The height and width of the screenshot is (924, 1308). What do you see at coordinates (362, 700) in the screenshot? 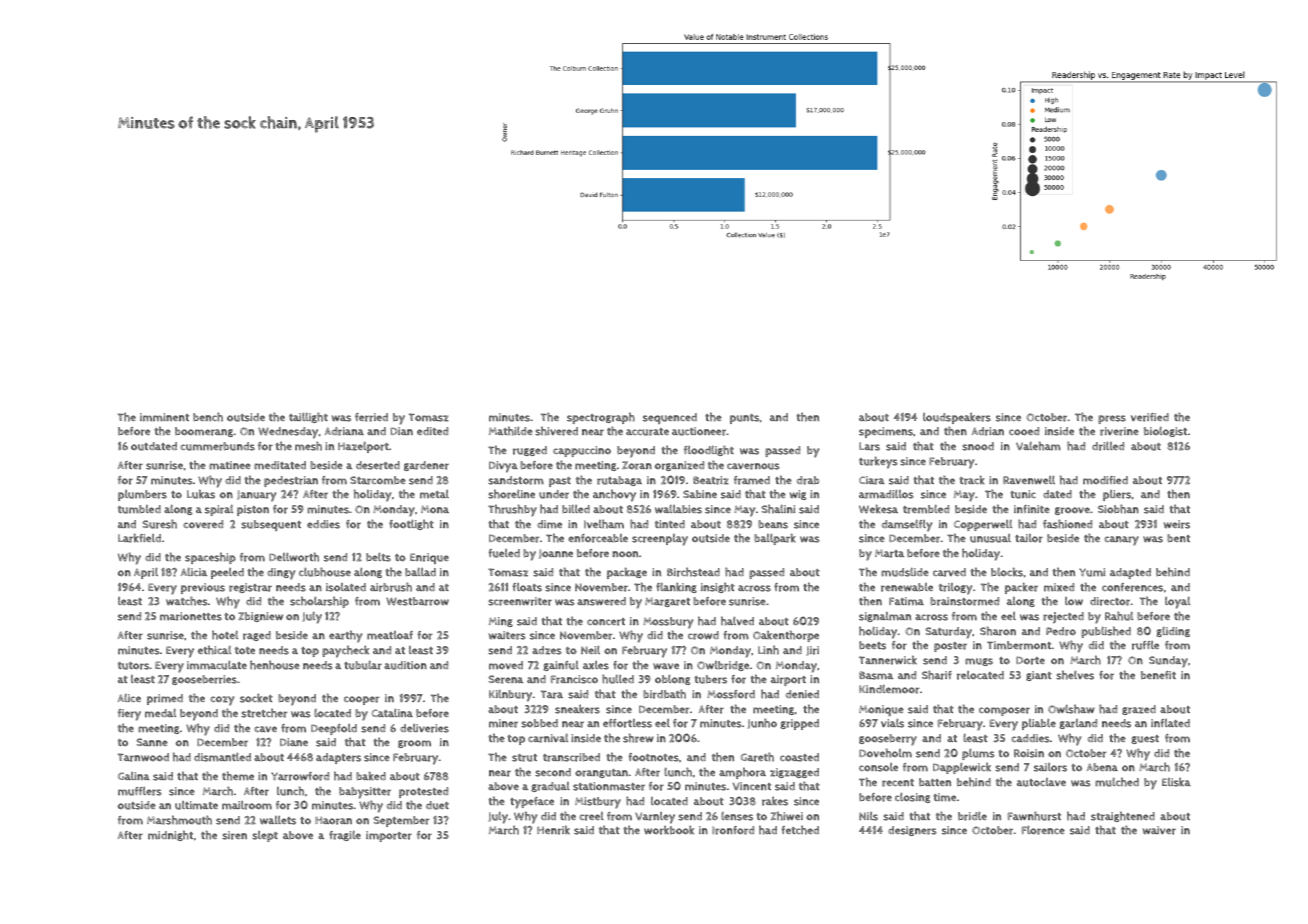
I see `cooper` at bounding box center [362, 700].
